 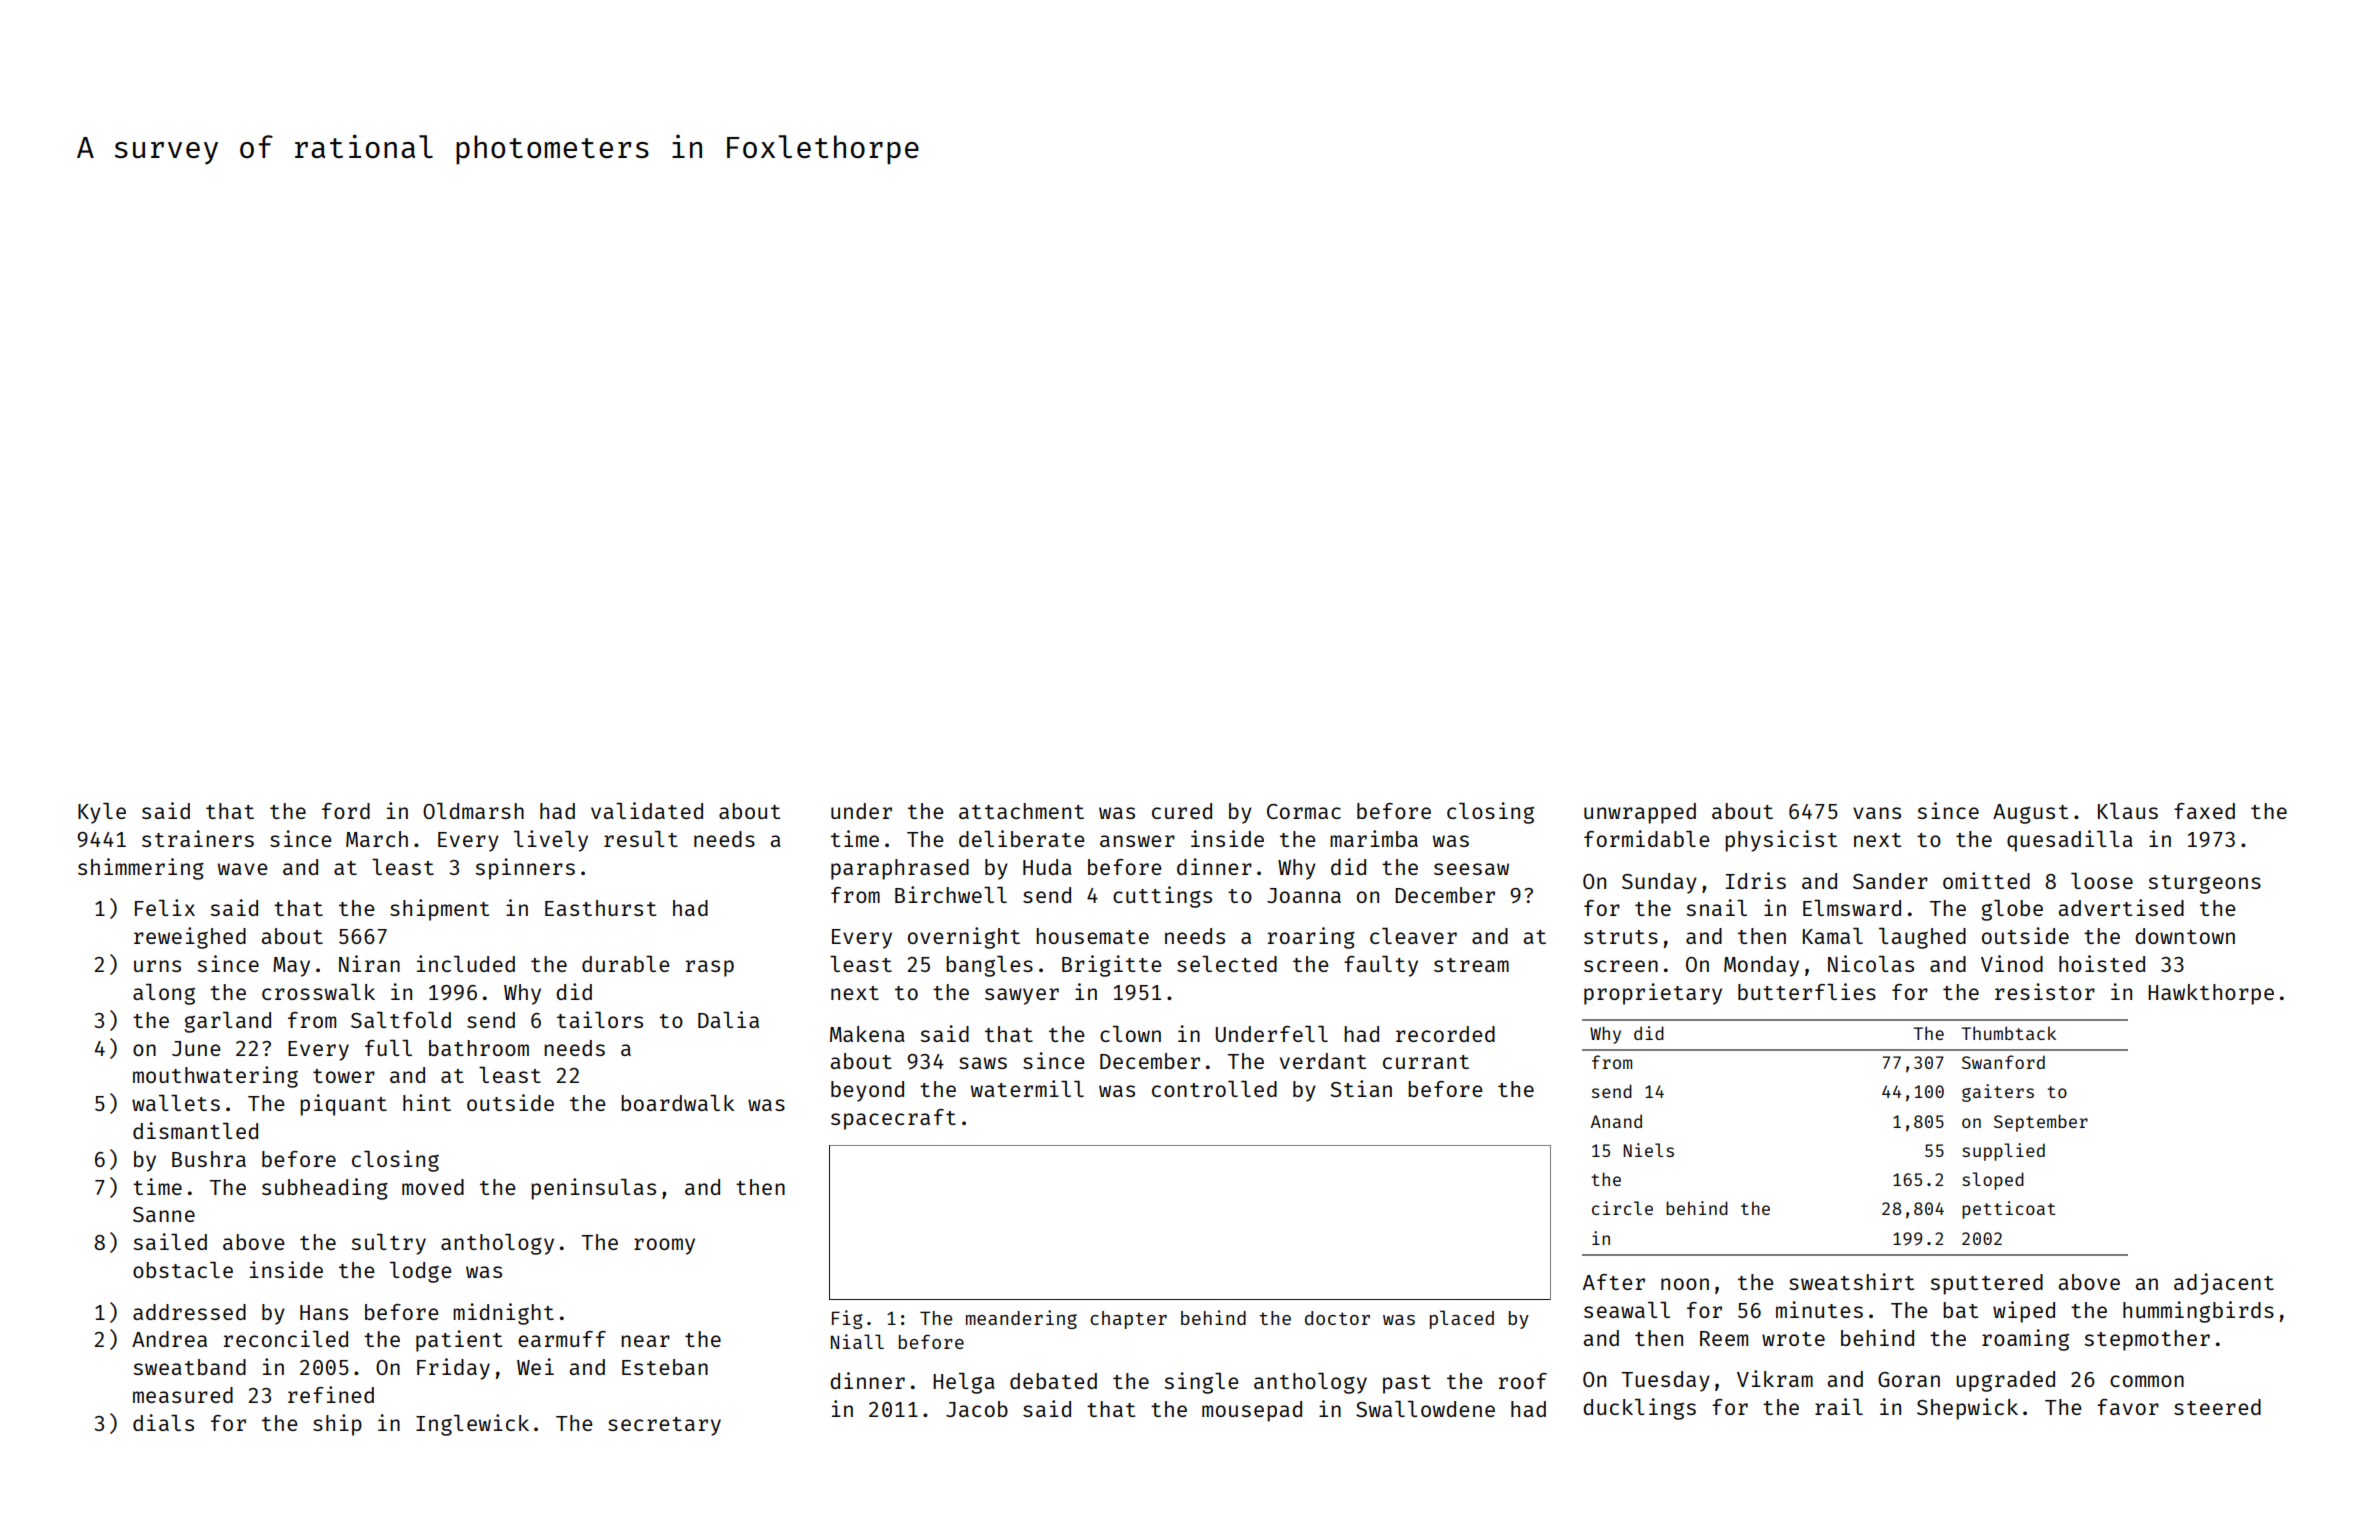 I want to click on noon, so click(x=1685, y=1284).
